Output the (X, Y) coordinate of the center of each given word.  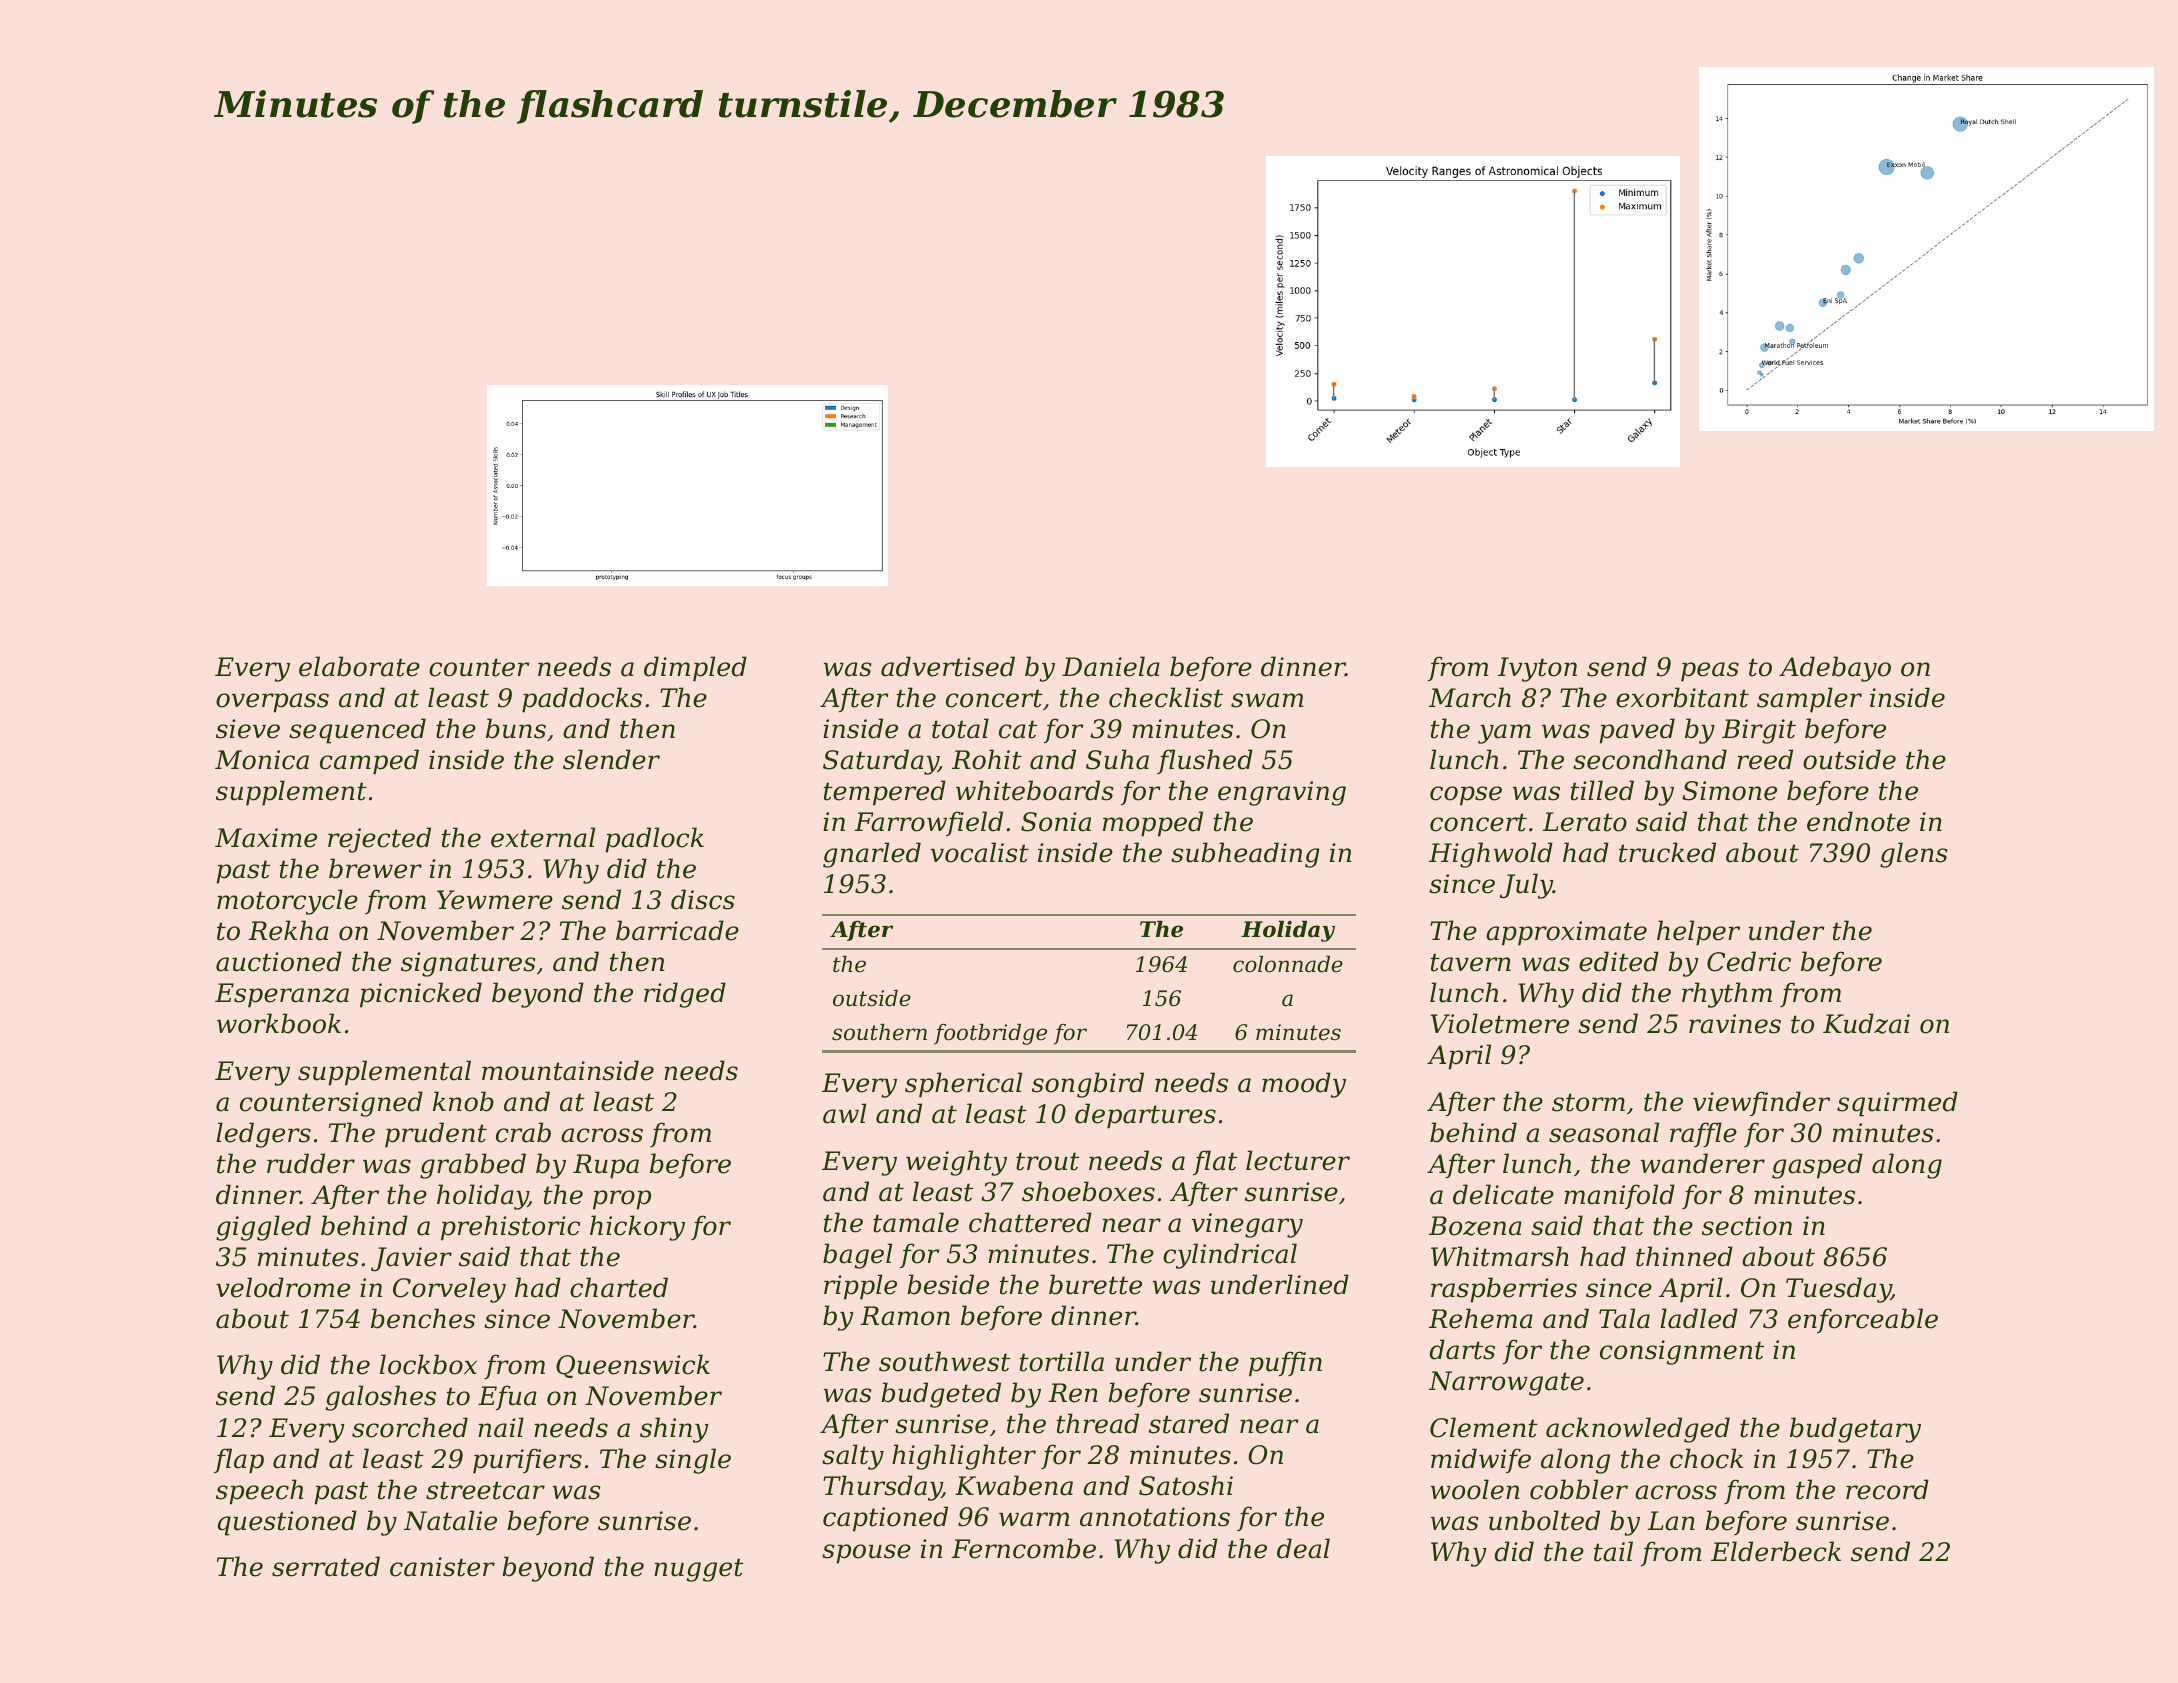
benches (423, 1318)
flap (239, 1461)
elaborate (359, 666)
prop (622, 1200)
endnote (1858, 821)
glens (1913, 855)
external (543, 837)
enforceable (1863, 1321)
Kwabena (1014, 1485)
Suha (1117, 759)
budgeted (941, 1395)
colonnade (1288, 964)
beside (948, 1284)
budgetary (1855, 1430)
